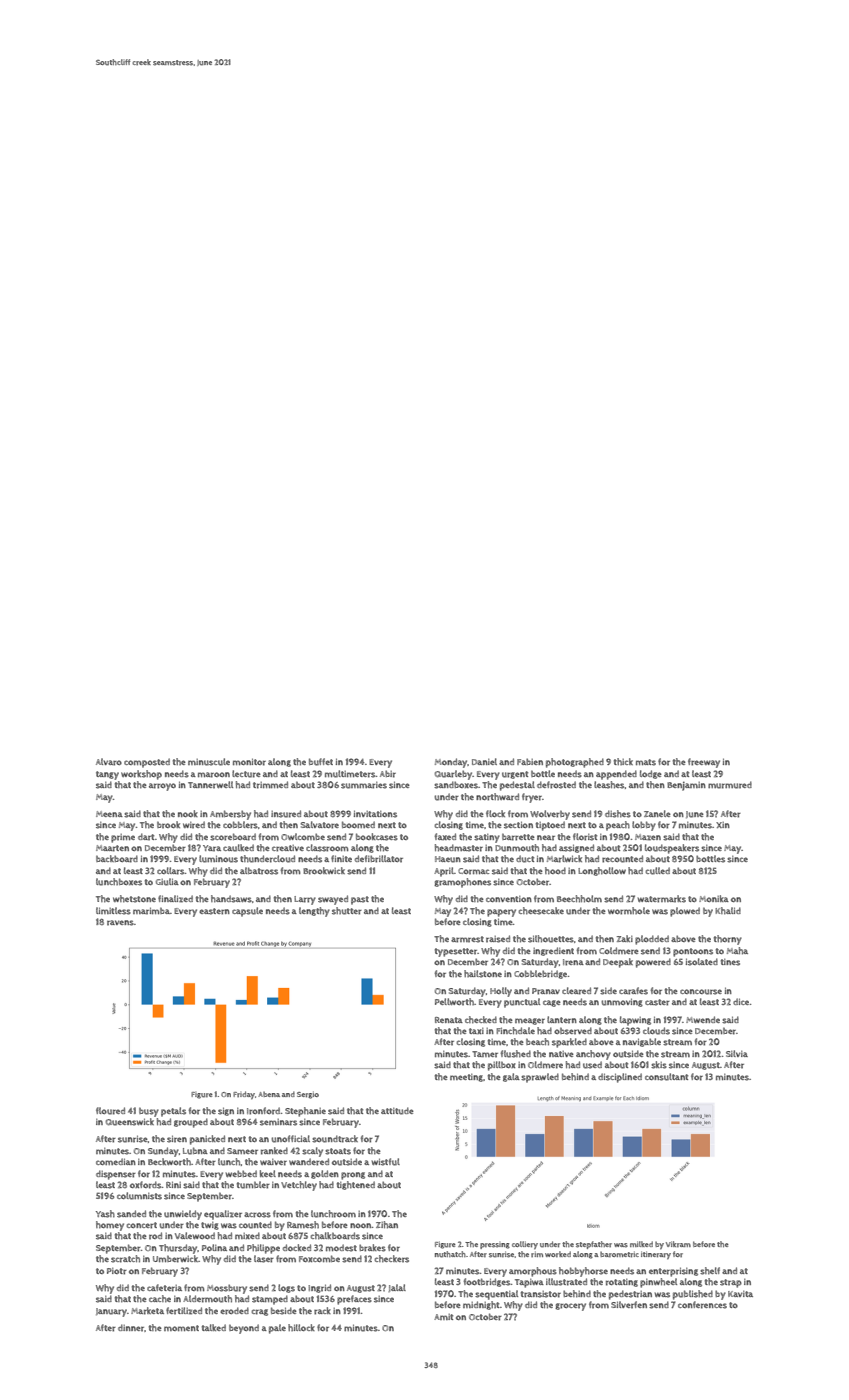  Describe the element at coordinates (173, 1184) in the screenshot. I see `Rini` at that location.
